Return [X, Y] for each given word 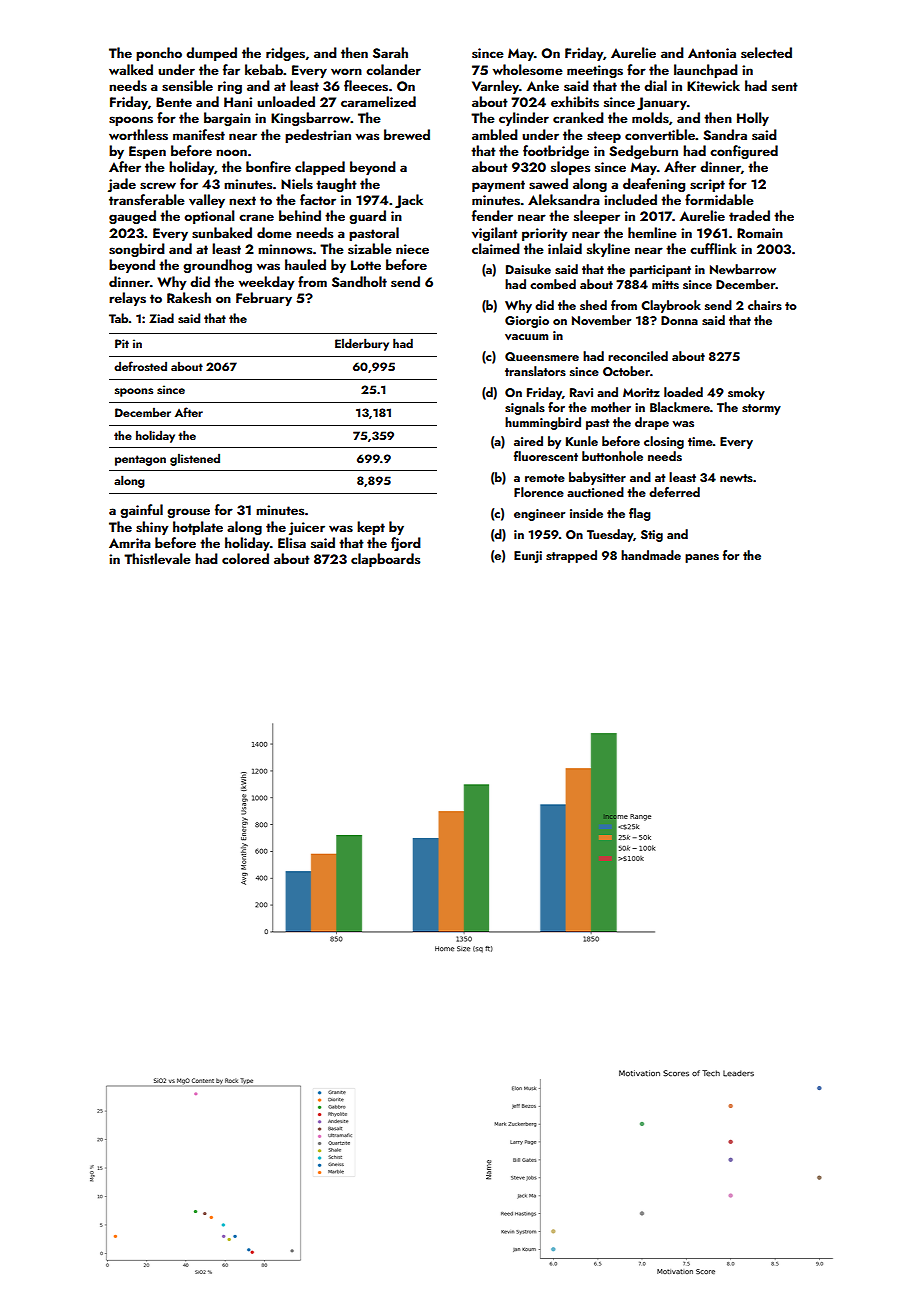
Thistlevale [157, 559]
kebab [264, 69]
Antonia [712, 53]
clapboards [385, 560]
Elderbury [362, 344]
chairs [765, 305]
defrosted [140, 366]
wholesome [528, 69]
